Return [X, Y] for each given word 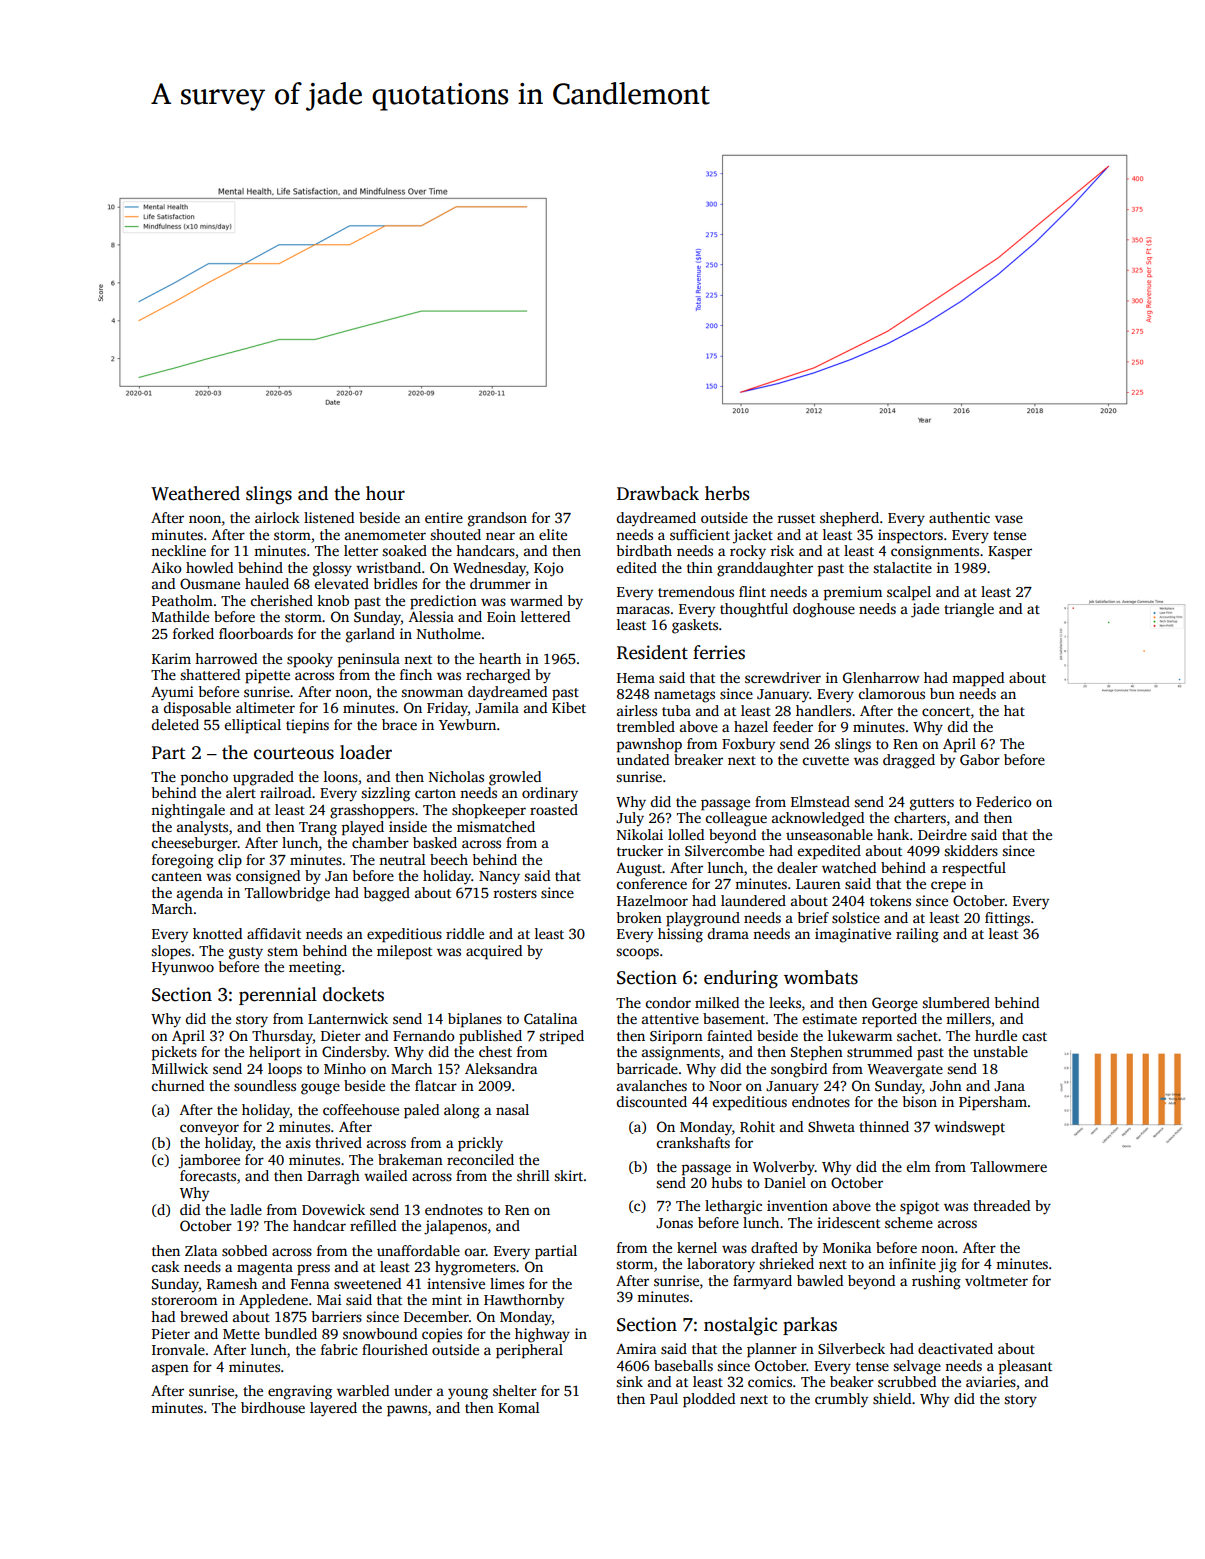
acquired [494, 952]
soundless [265, 1085]
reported [889, 1020]
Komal [518, 1407]
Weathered [195, 493]
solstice [856, 917]
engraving [300, 1392]
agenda [200, 894]
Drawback [658, 493]
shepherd [849, 519]
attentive [670, 1018]
